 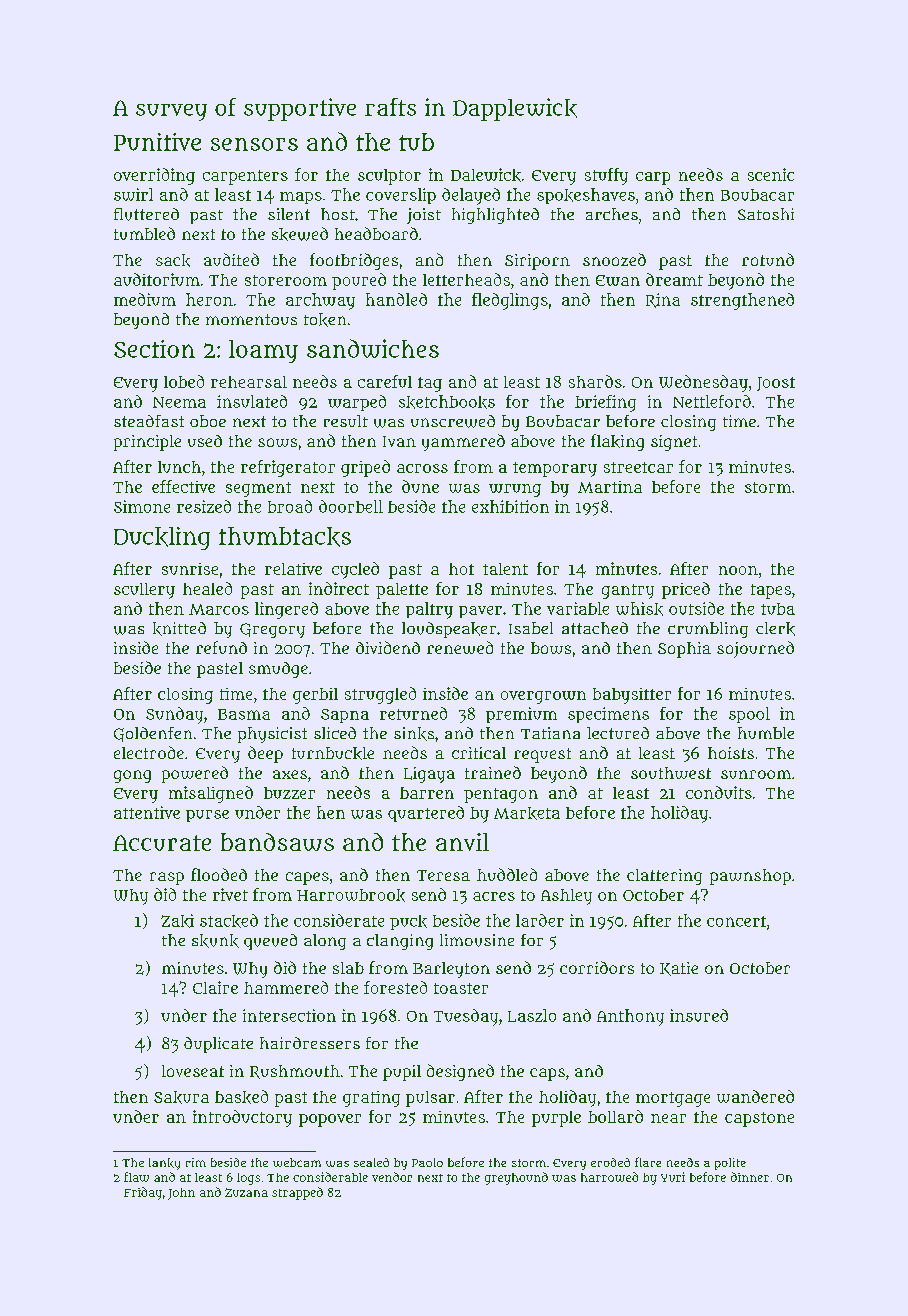 What do you see at coordinates (771, 174) in the image?
I see `scenic` at bounding box center [771, 174].
